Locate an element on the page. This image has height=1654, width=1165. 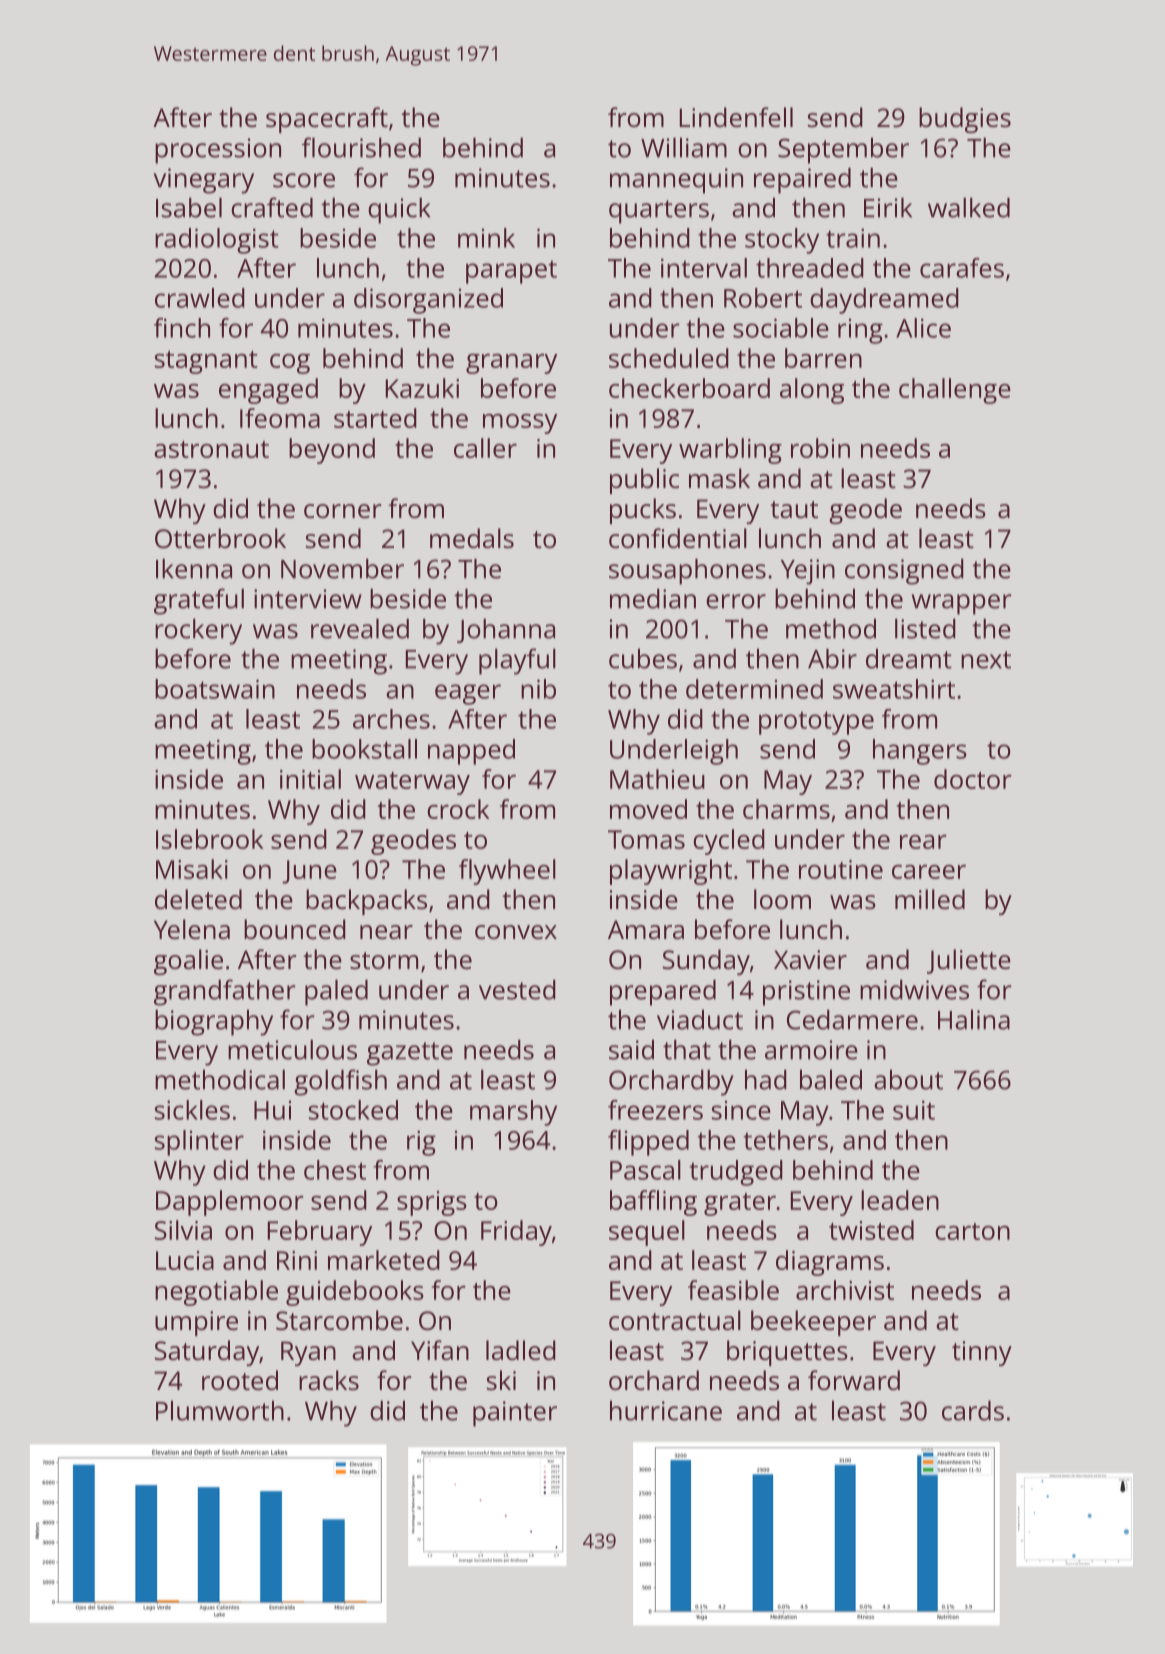
consigned is located at coordinates (904, 571).
